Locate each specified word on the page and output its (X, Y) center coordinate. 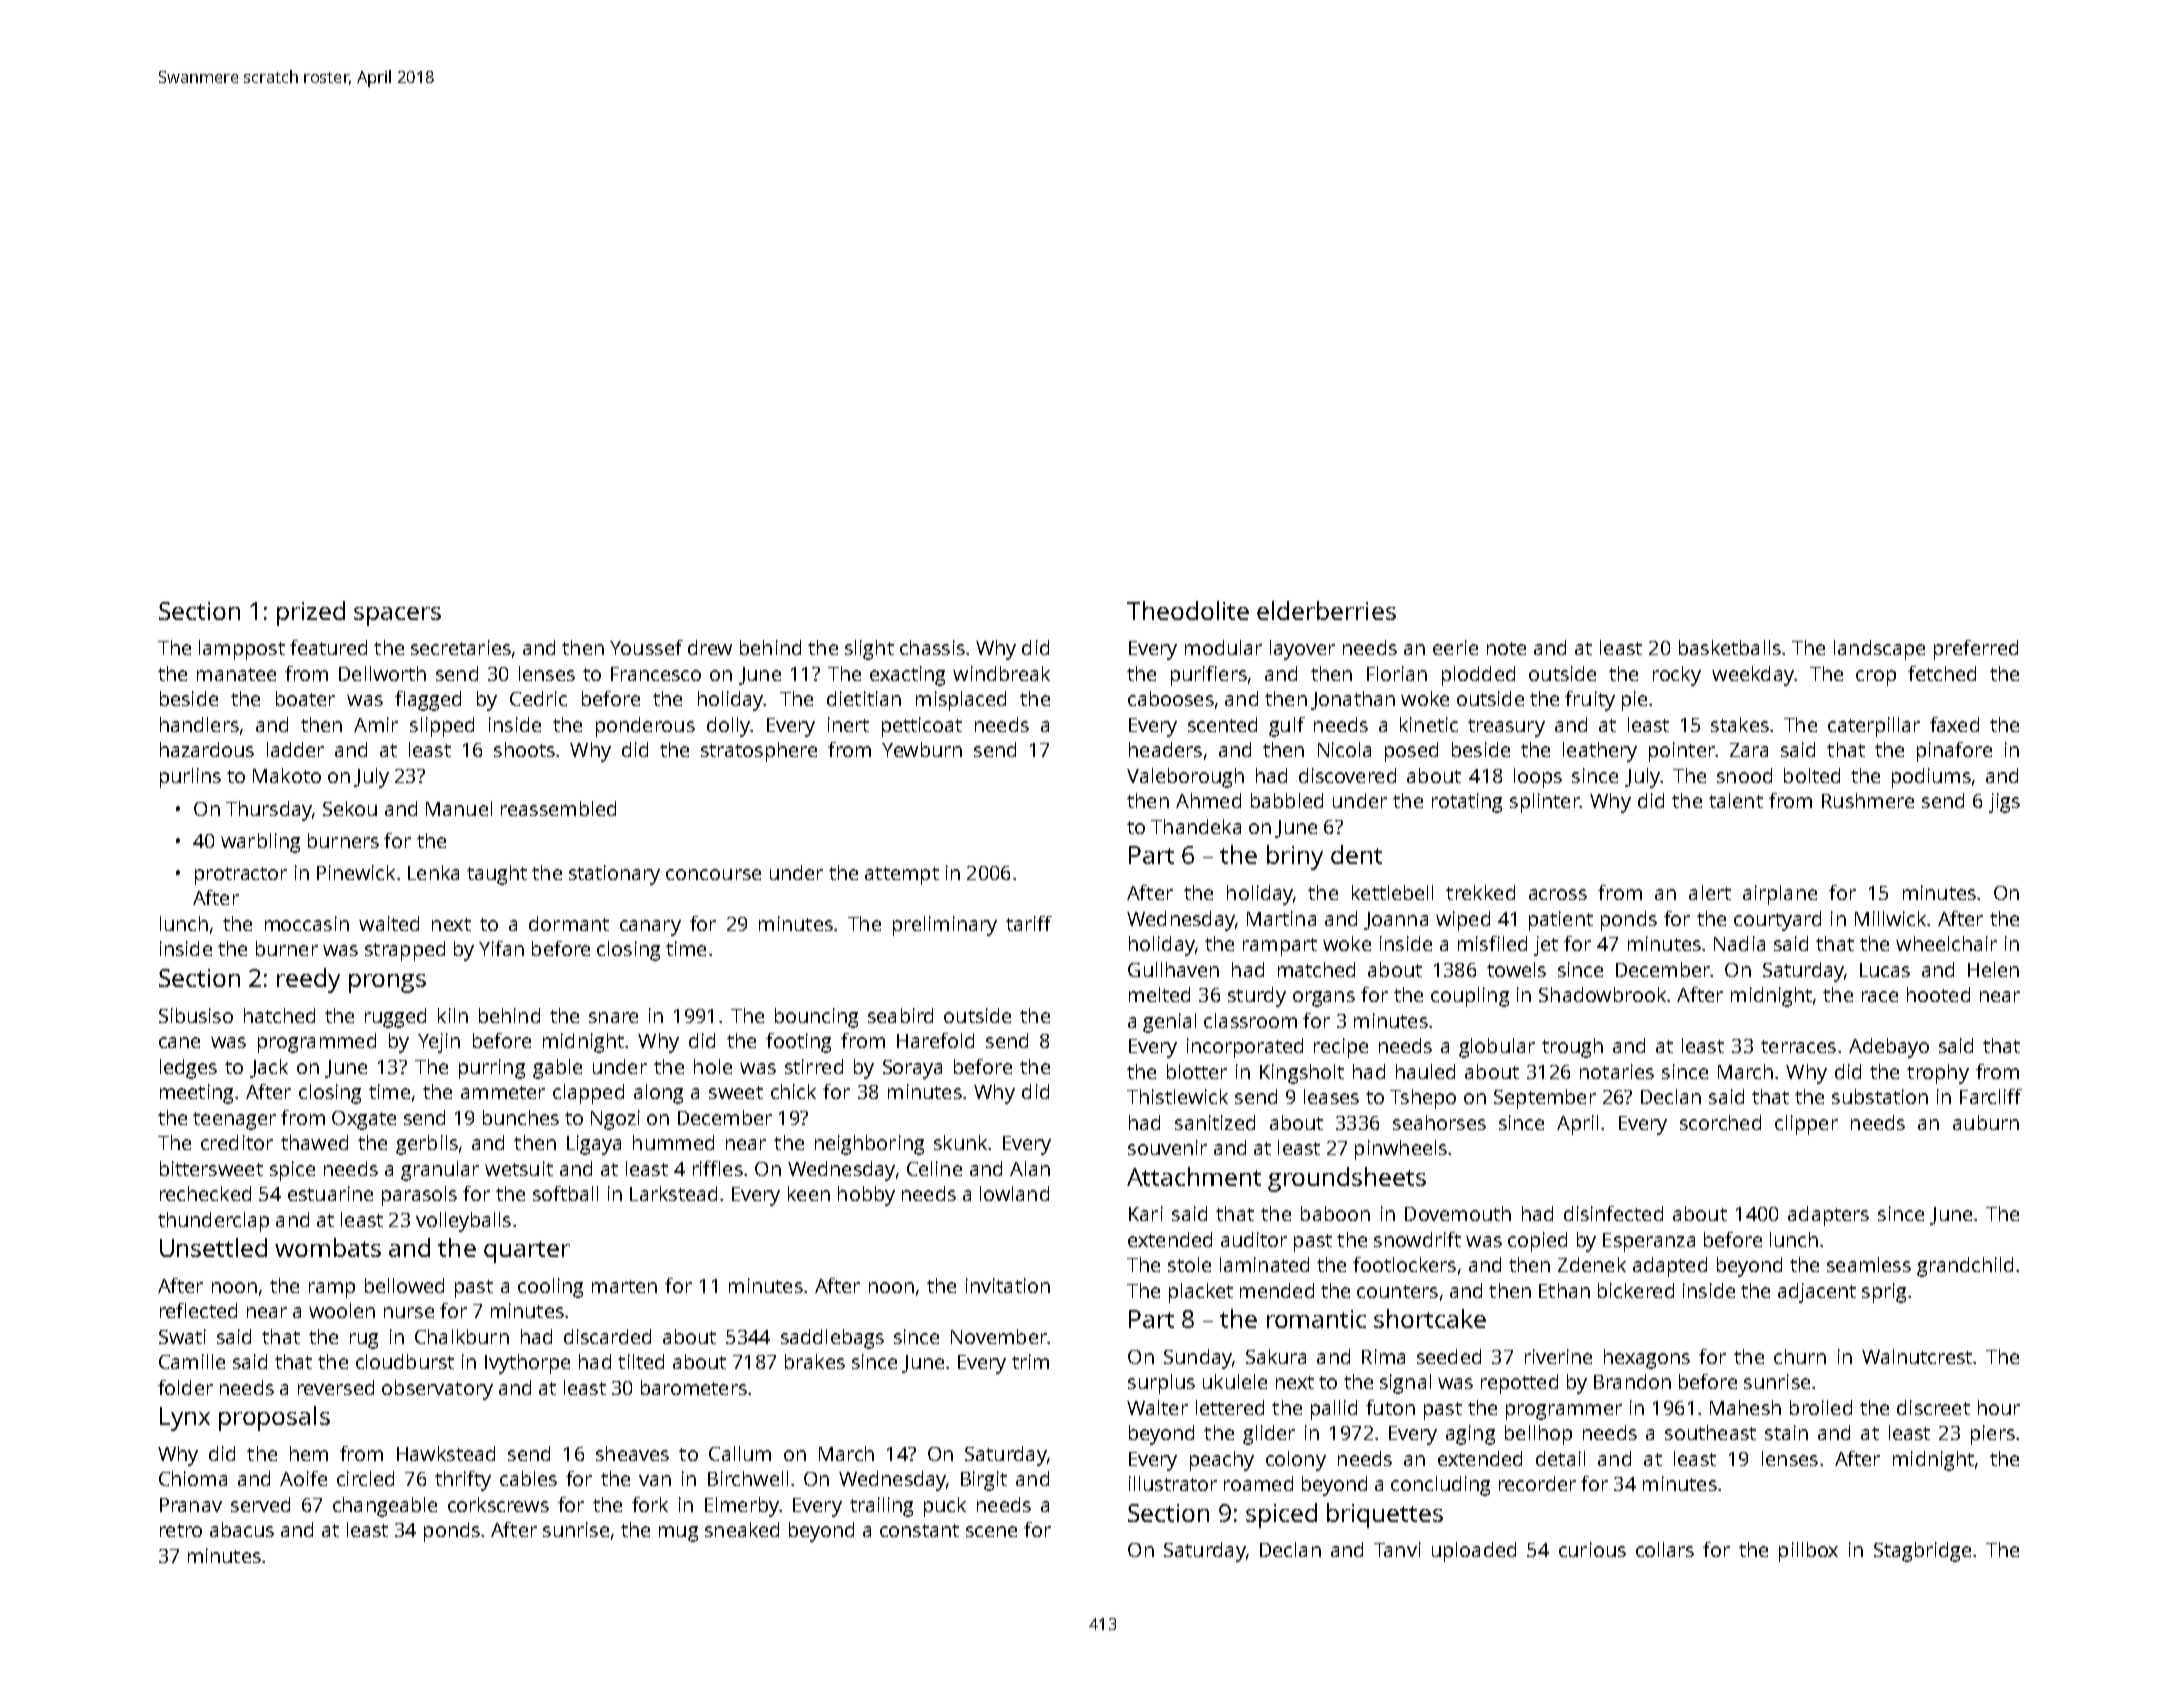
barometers (694, 1387)
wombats (328, 1247)
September (1545, 1099)
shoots (524, 749)
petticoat (922, 727)
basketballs (1730, 647)
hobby (866, 1196)
